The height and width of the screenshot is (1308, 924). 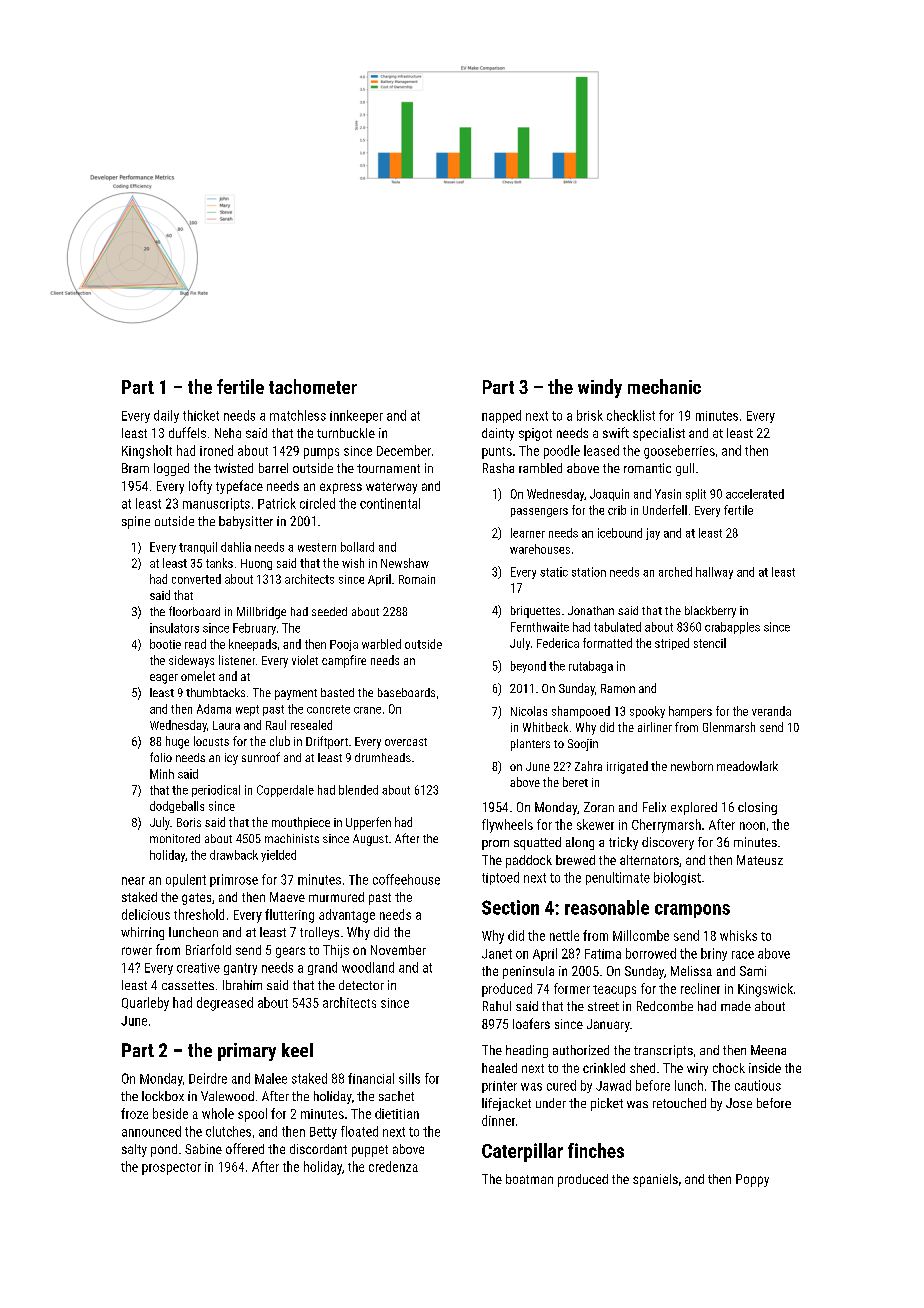 What do you see at coordinates (738, 935) in the screenshot?
I see `whisks` at bounding box center [738, 935].
